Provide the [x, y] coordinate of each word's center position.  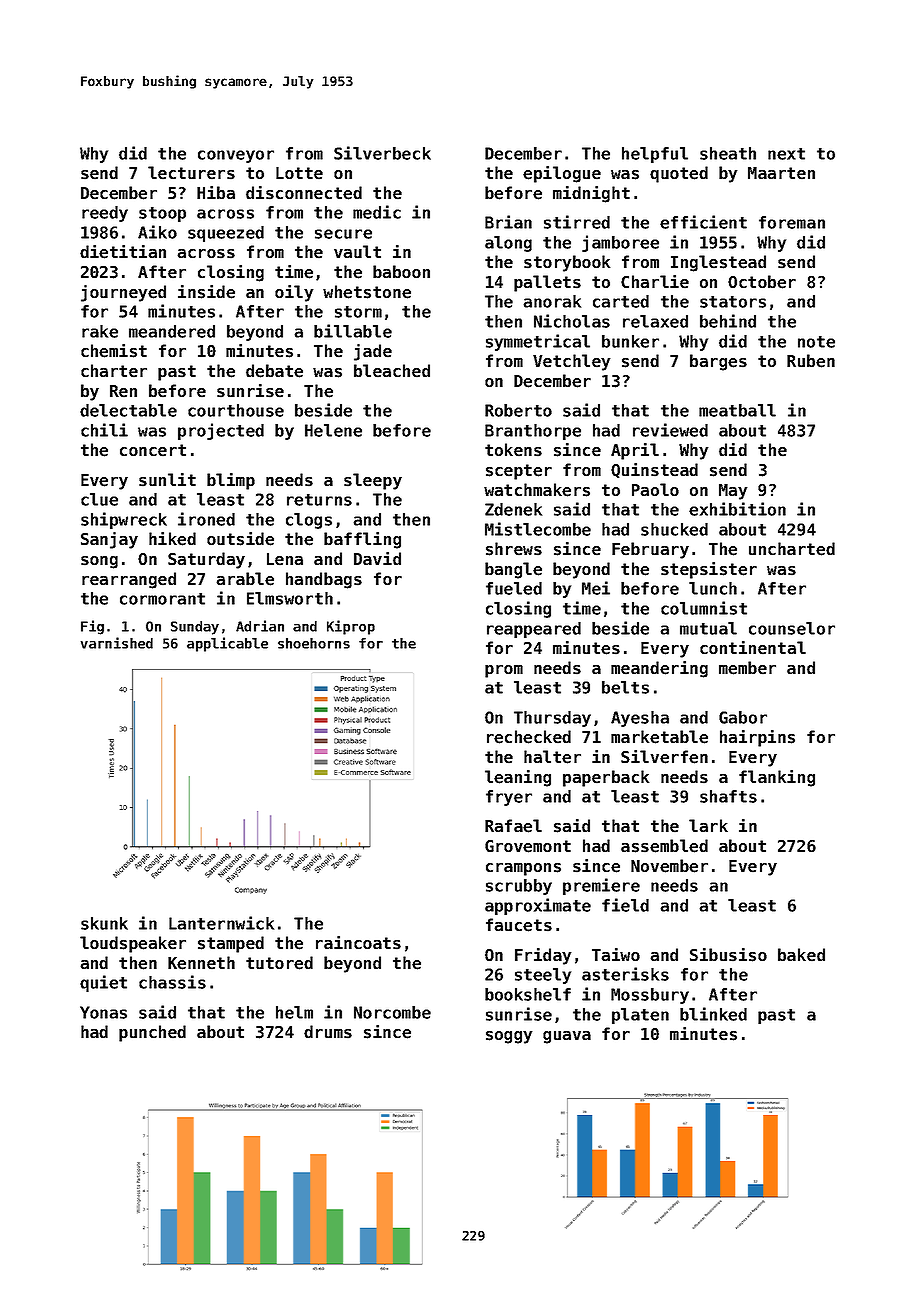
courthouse [236, 410]
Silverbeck [382, 153]
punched [152, 1033]
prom [504, 671]
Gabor [743, 717]
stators [733, 302]
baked [801, 955]
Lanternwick [221, 923]
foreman [792, 222]
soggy [509, 1037]
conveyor [236, 156]
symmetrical [538, 342]
